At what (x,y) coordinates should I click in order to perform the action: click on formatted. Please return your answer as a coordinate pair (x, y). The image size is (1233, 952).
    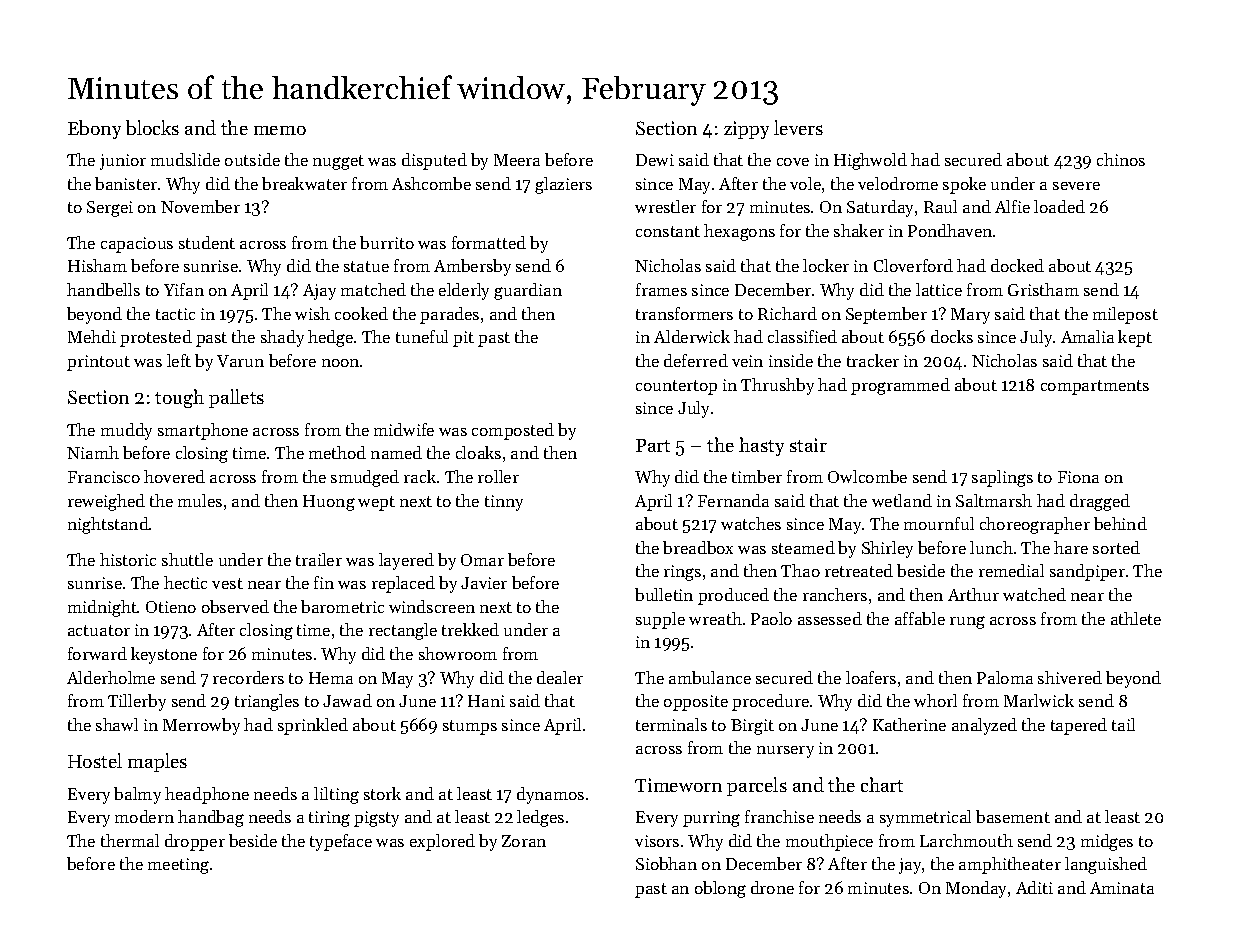
    Looking at the image, I should click on (489, 242).
